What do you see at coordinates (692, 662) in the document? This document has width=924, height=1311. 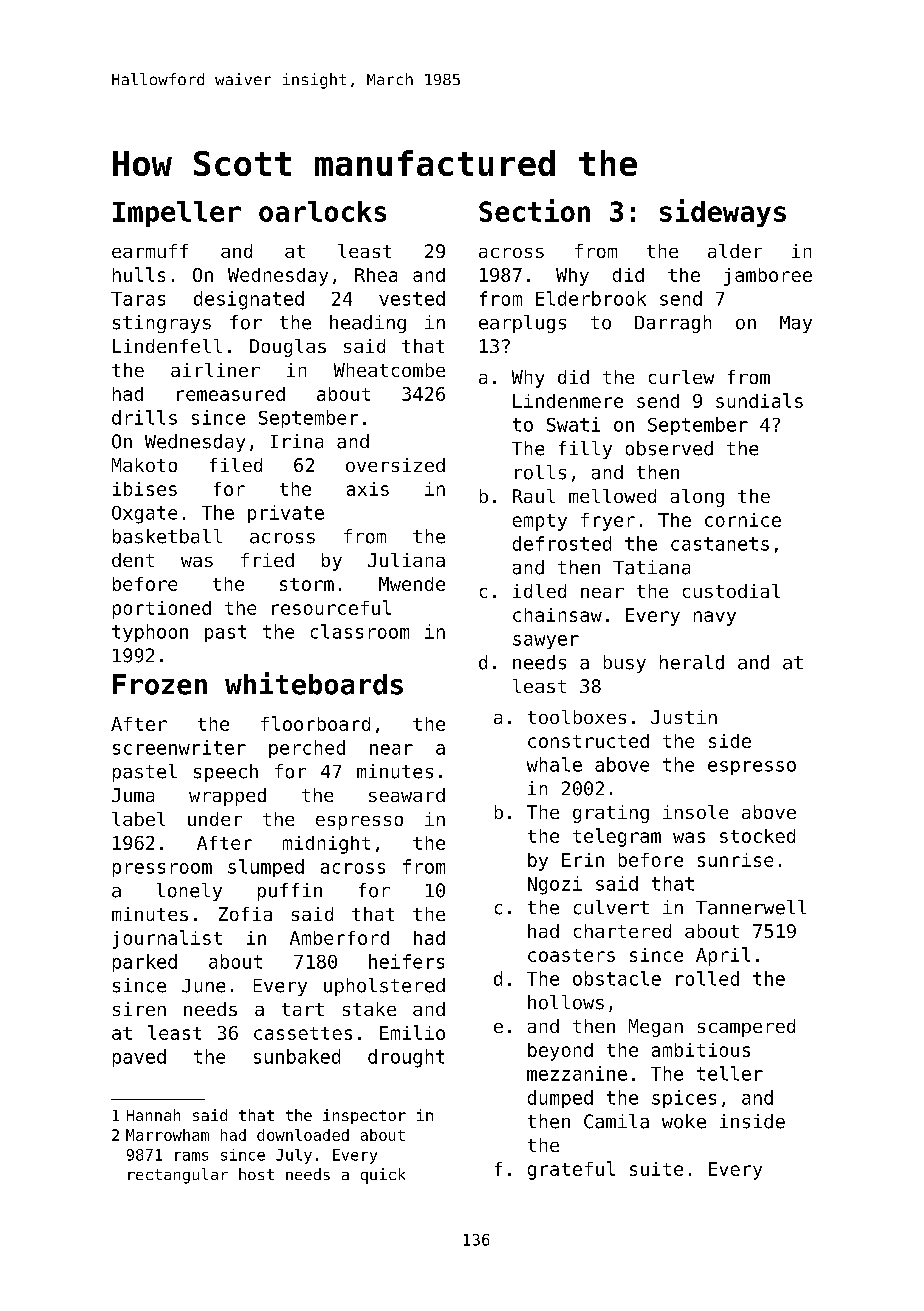 I see `herald` at bounding box center [692, 662].
